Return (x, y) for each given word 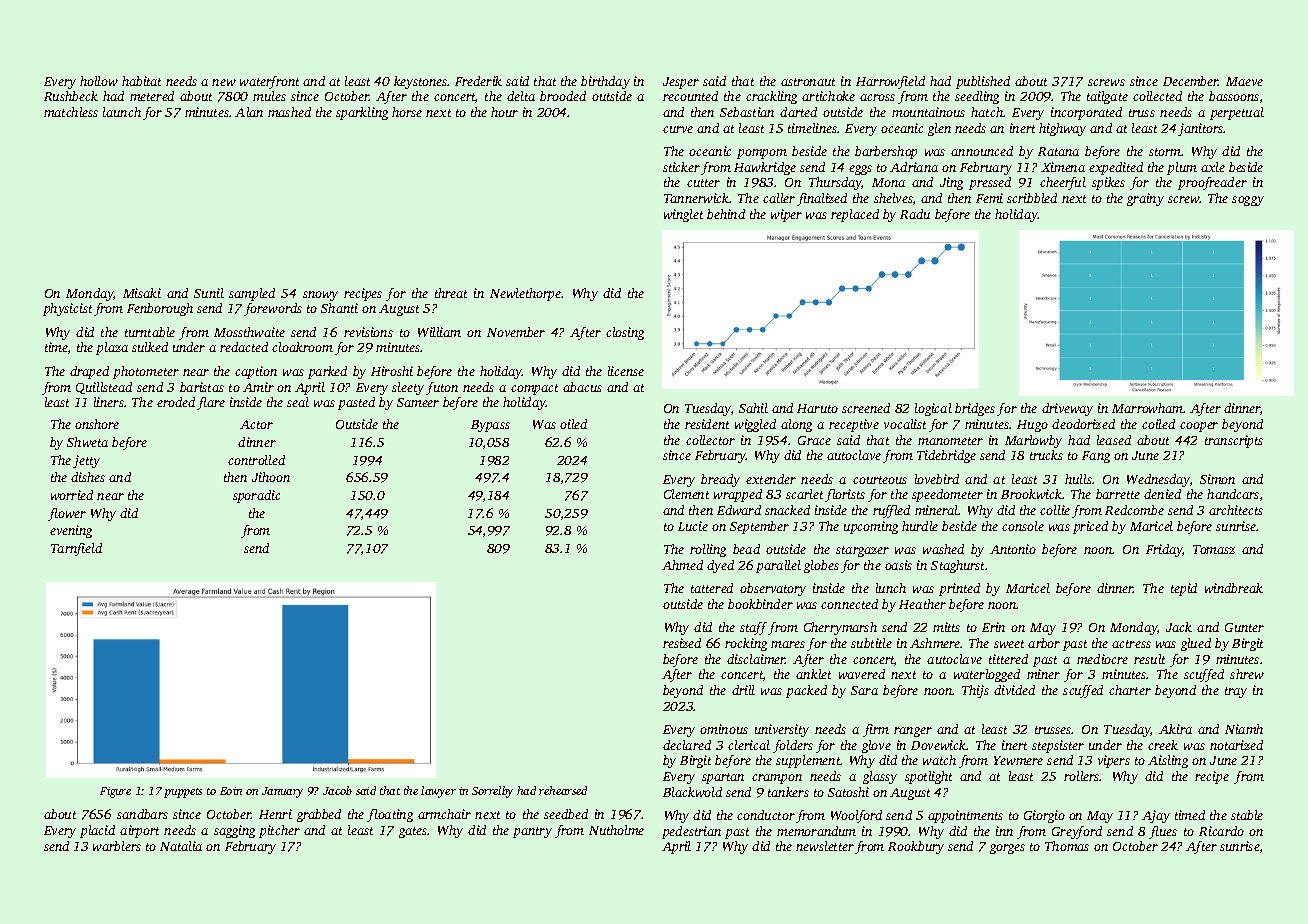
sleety (408, 388)
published (983, 82)
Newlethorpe (526, 294)
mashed (289, 112)
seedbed (566, 814)
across (877, 97)
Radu (915, 214)
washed (943, 549)
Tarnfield (76, 549)
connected (849, 604)
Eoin (231, 791)
